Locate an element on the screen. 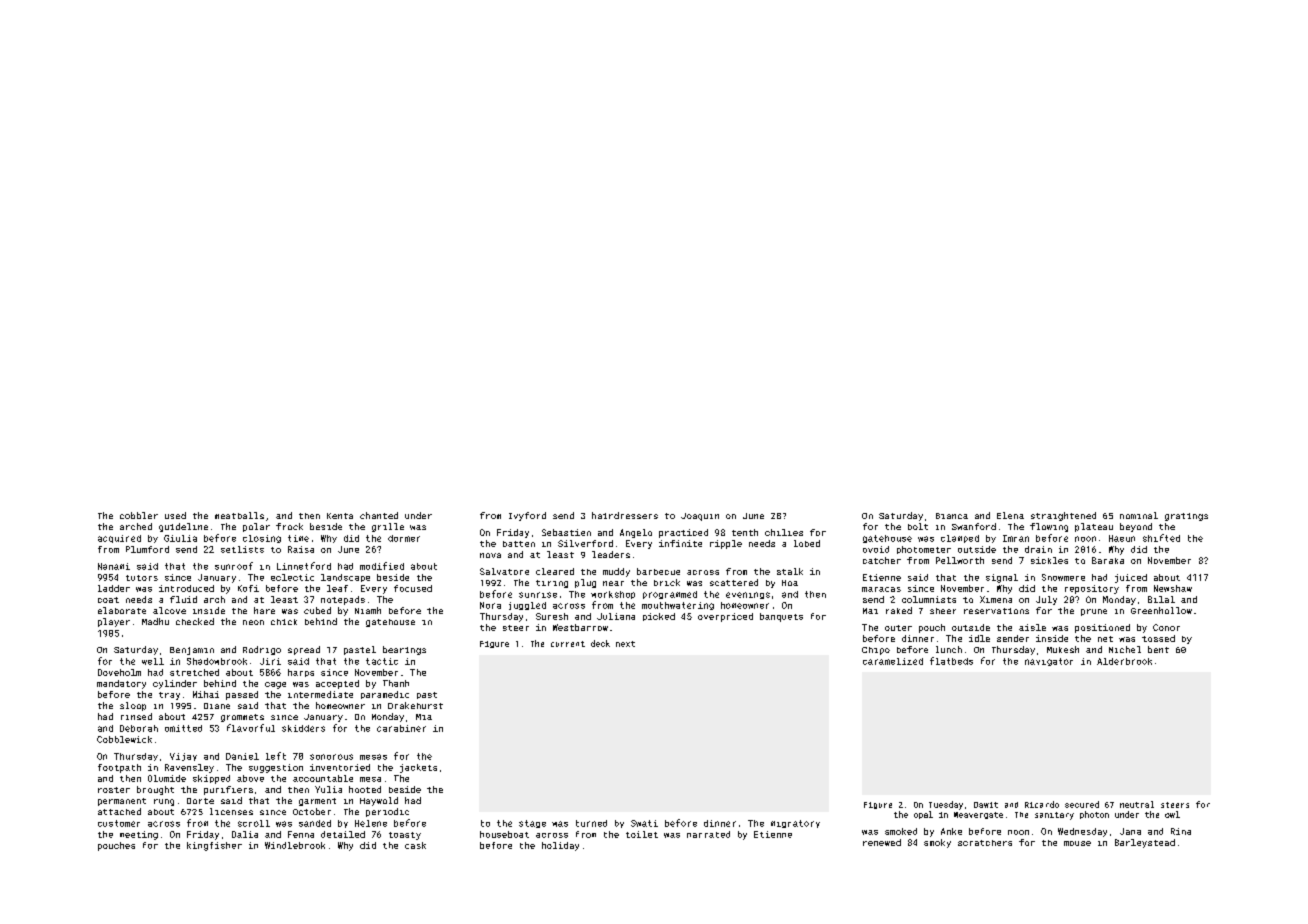 This screenshot has width=1308, height=924. evenings is located at coordinates (748, 595).
